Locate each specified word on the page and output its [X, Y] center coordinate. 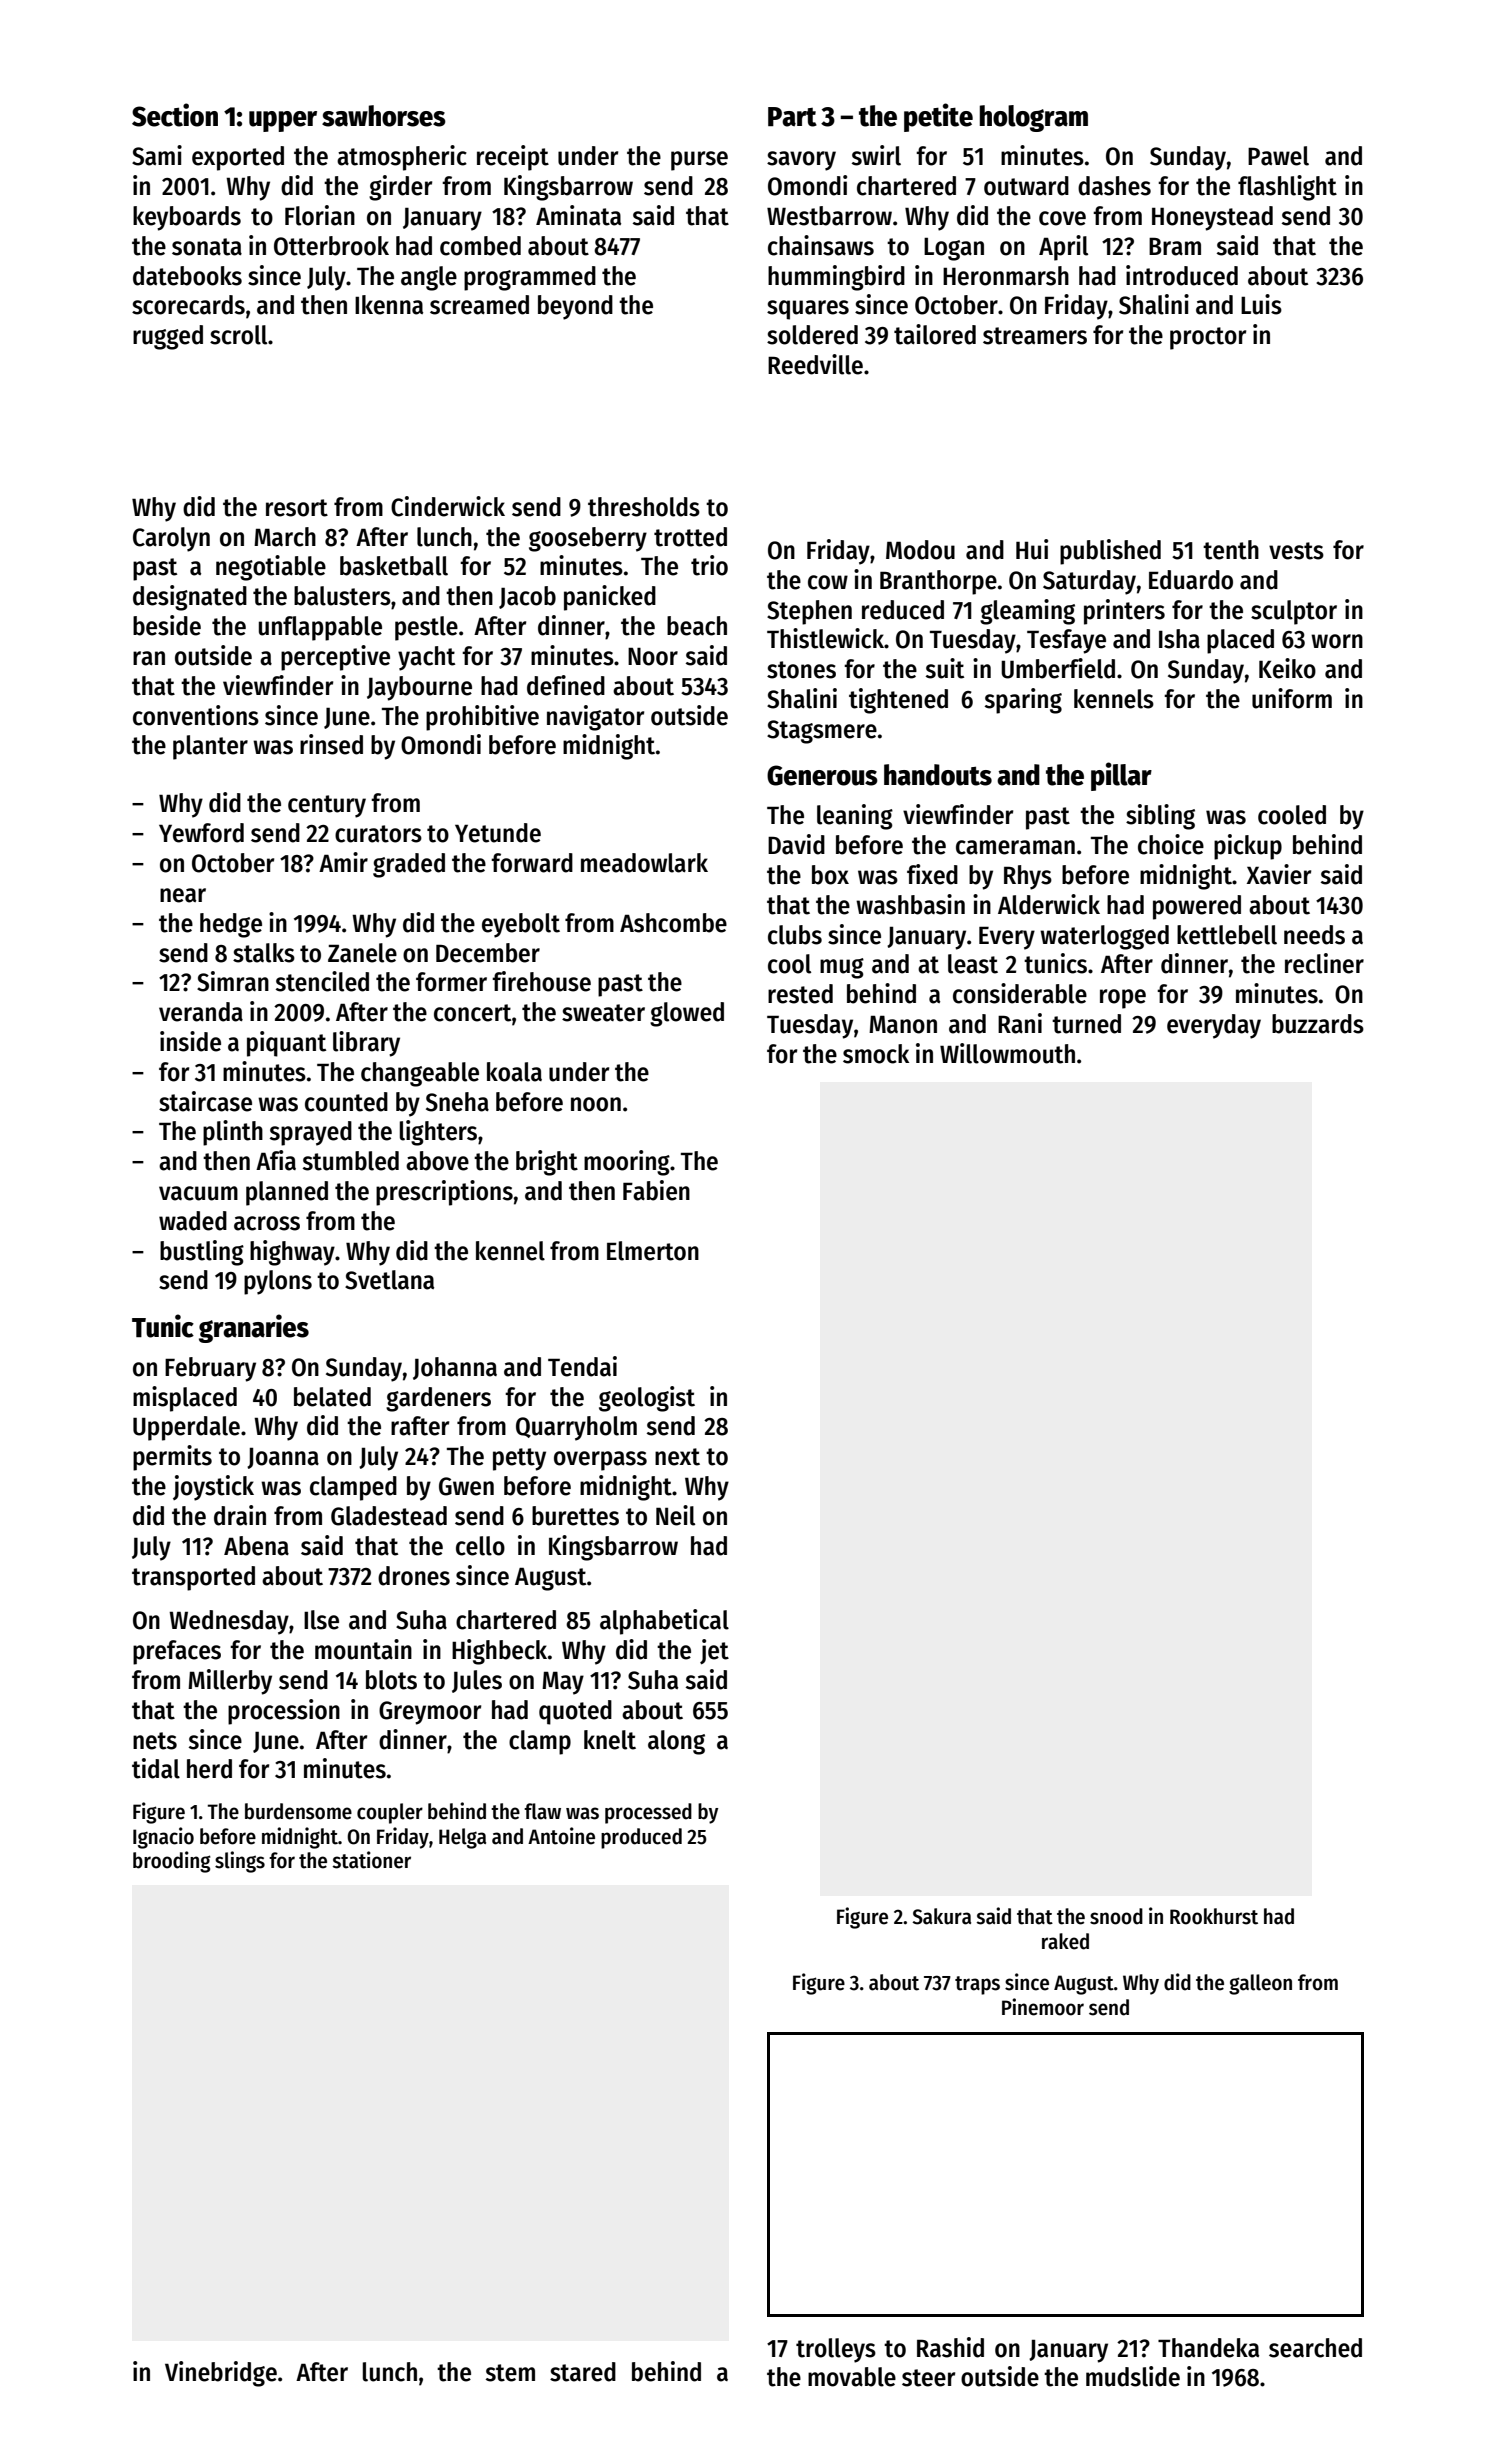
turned [1086, 1024]
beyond [575, 307]
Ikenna [389, 305]
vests [1296, 551]
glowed [687, 1014]
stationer [371, 1860]
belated [332, 1397]
